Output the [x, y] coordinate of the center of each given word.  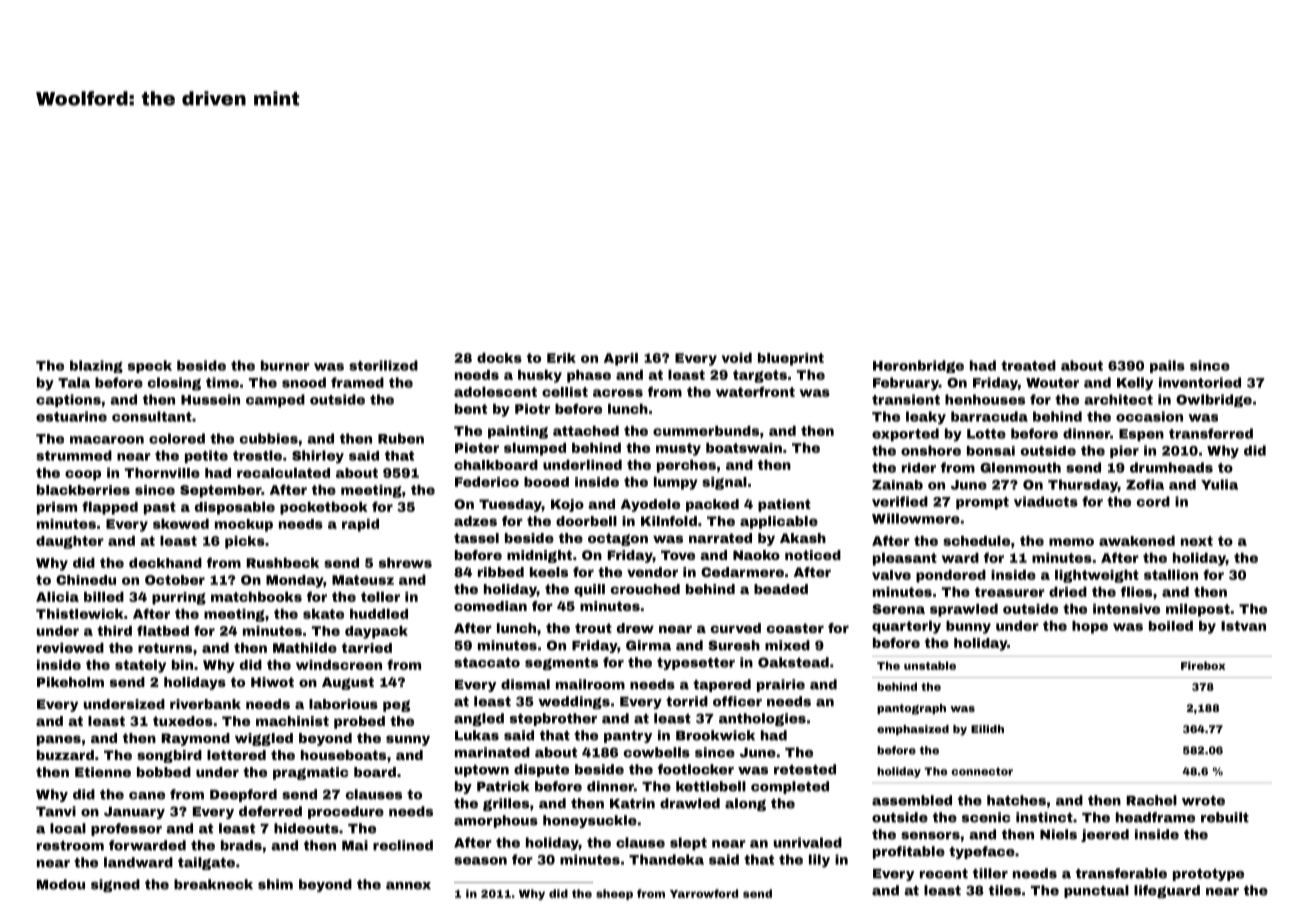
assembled [912, 800]
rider [919, 468]
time [222, 382]
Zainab [897, 485]
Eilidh [987, 729]
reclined [403, 845]
